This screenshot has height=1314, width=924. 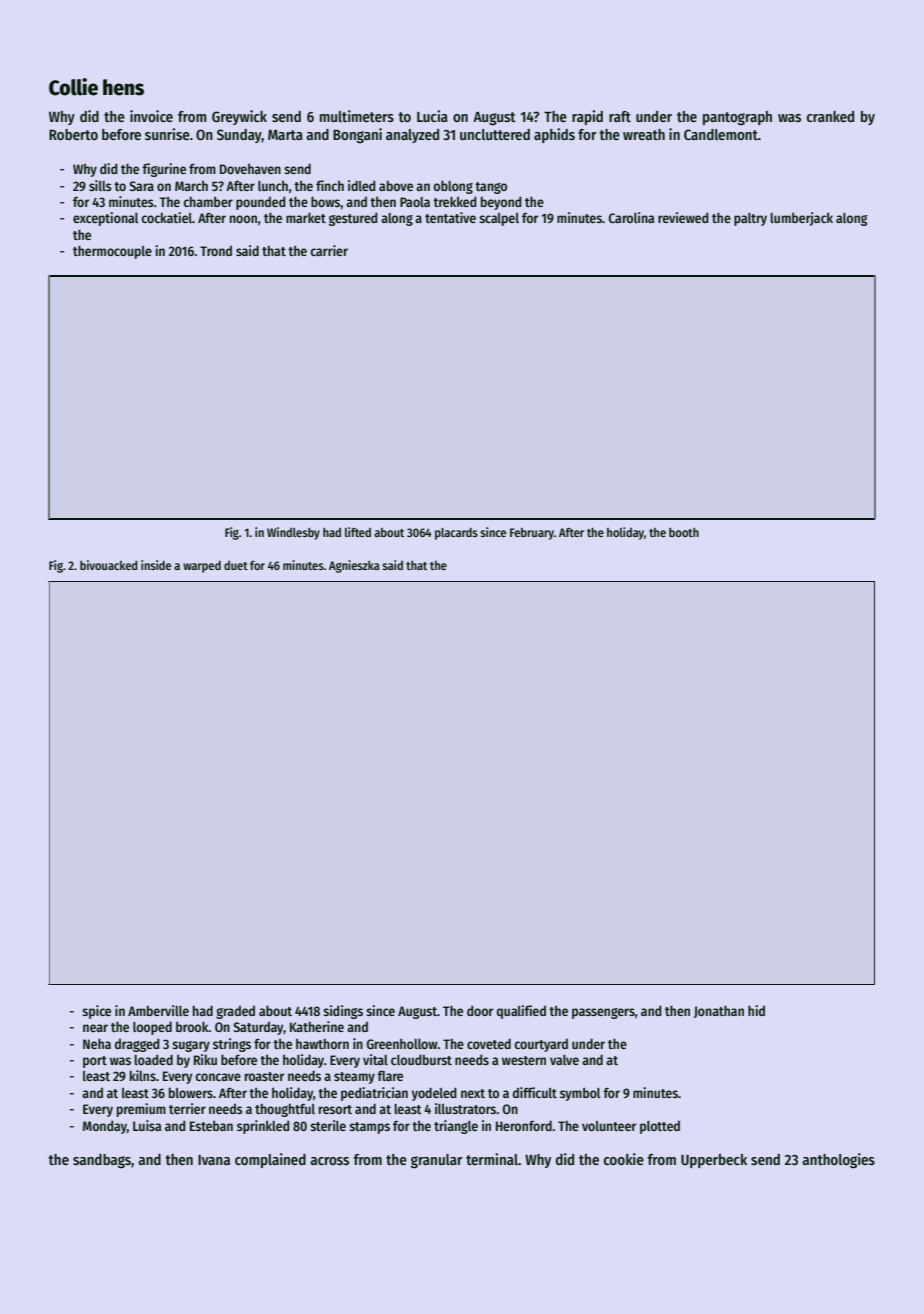 What do you see at coordinates (456, 533) in the screenshot?
I see `placards` at bounding box center [456, 533].
